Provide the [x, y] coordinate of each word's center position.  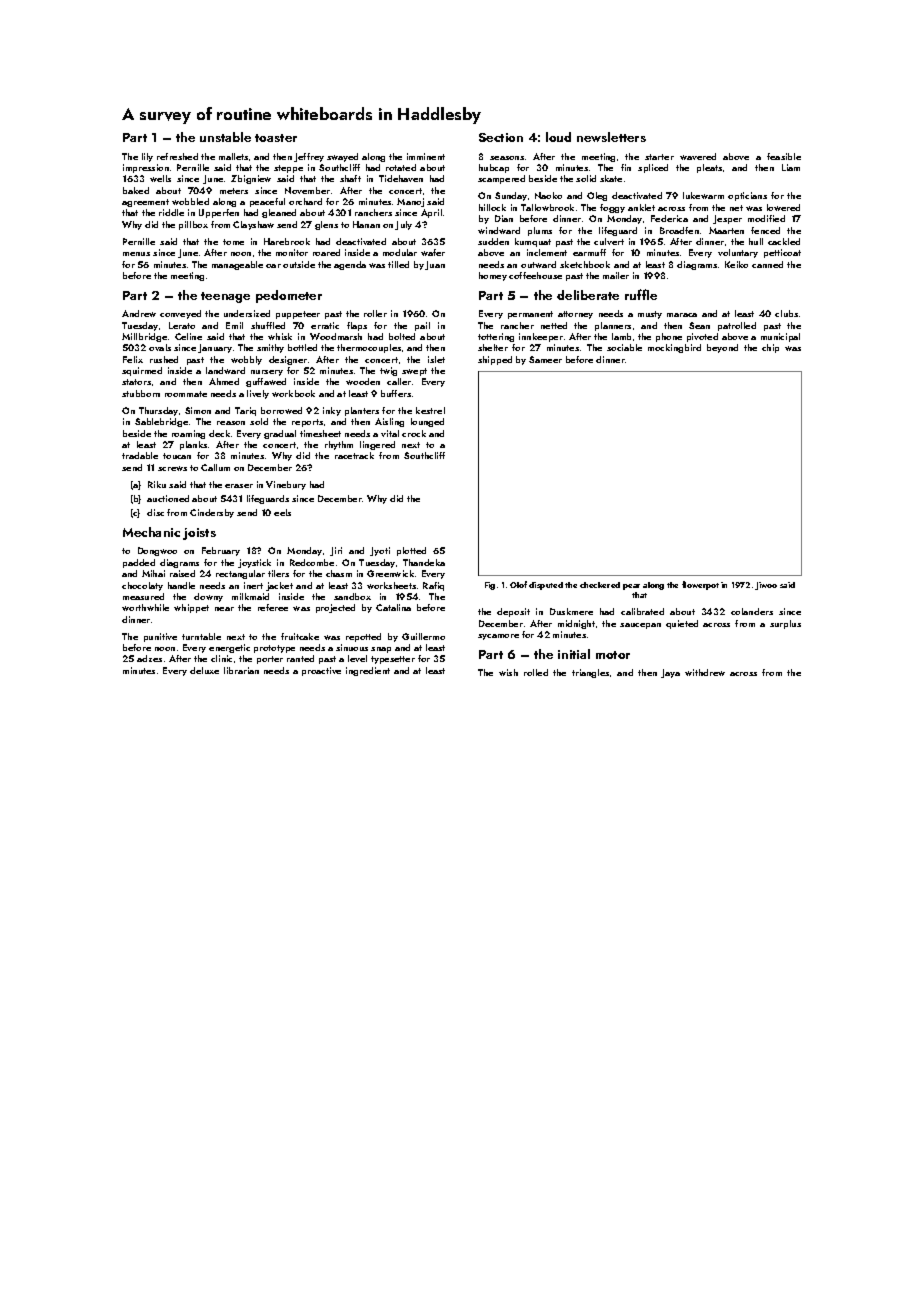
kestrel [430, 410]
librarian [241, 670]
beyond [722, 348]
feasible [784, 156]
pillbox [193, 225]
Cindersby [212, 513]
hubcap [494, 168]
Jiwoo [766, 586]
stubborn [141, 393]
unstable [225, 137]
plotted [411, 551]
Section [501, 137]
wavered [698, 156]
